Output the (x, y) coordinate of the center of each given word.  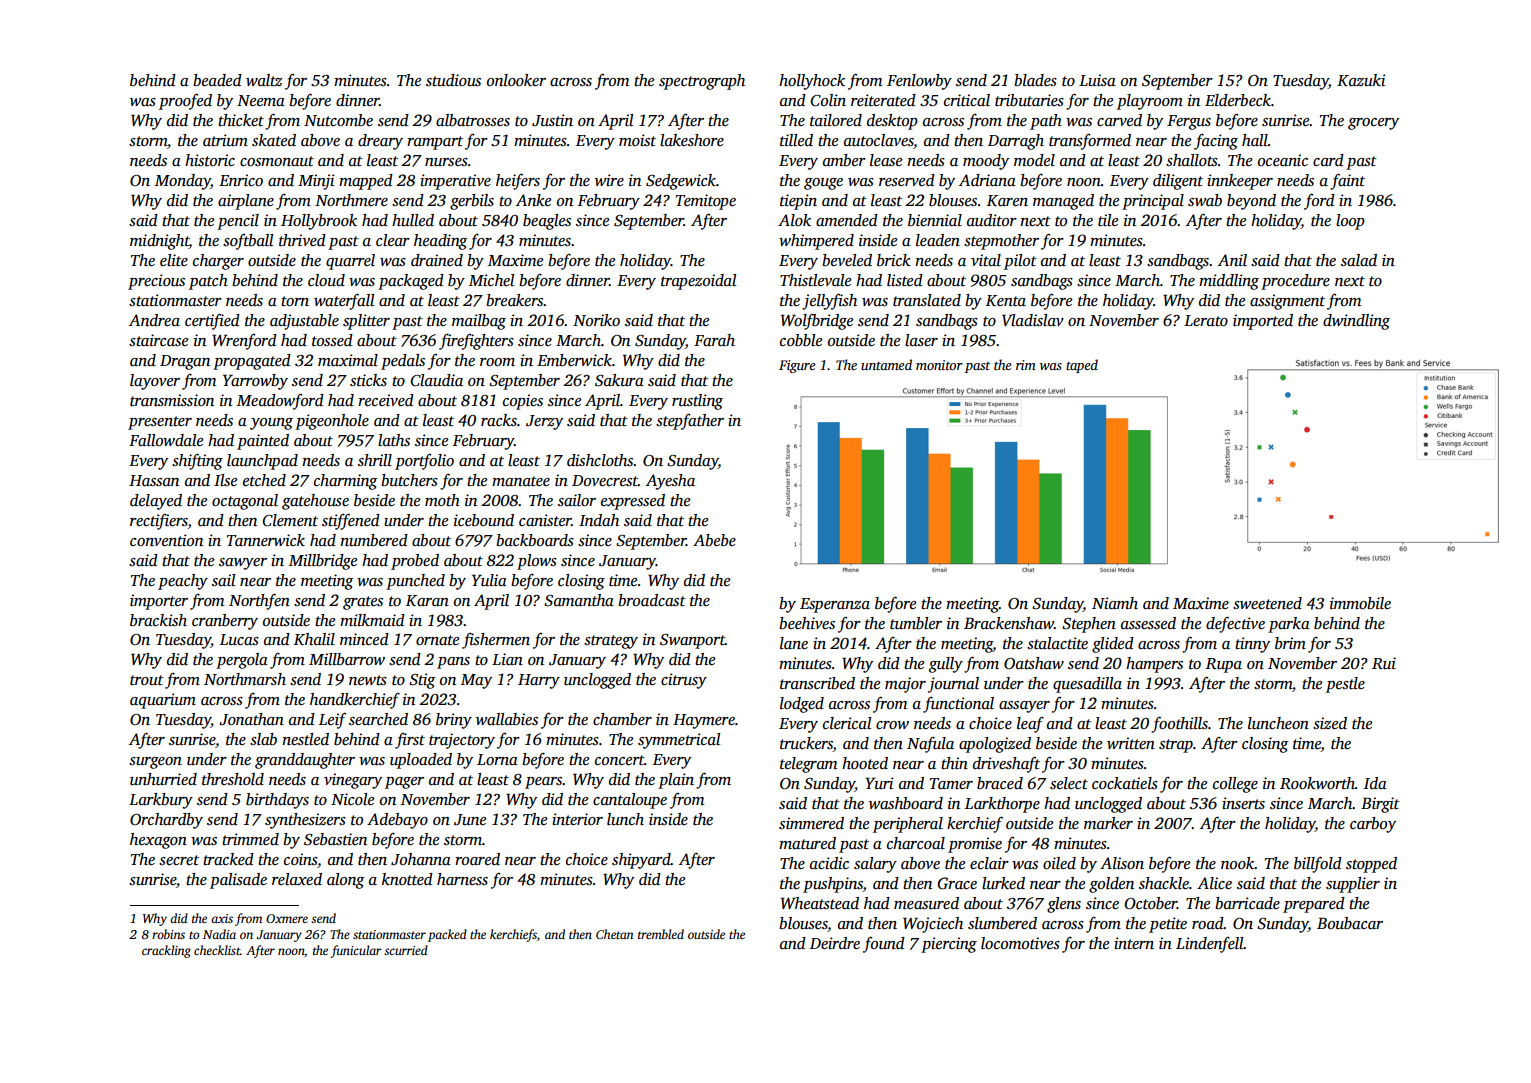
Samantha (579, 600)
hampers (1154, 665)
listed (905, 280)
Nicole (352, 799)
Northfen (259, 601)
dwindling (1356, 322)
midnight (159, 242)
